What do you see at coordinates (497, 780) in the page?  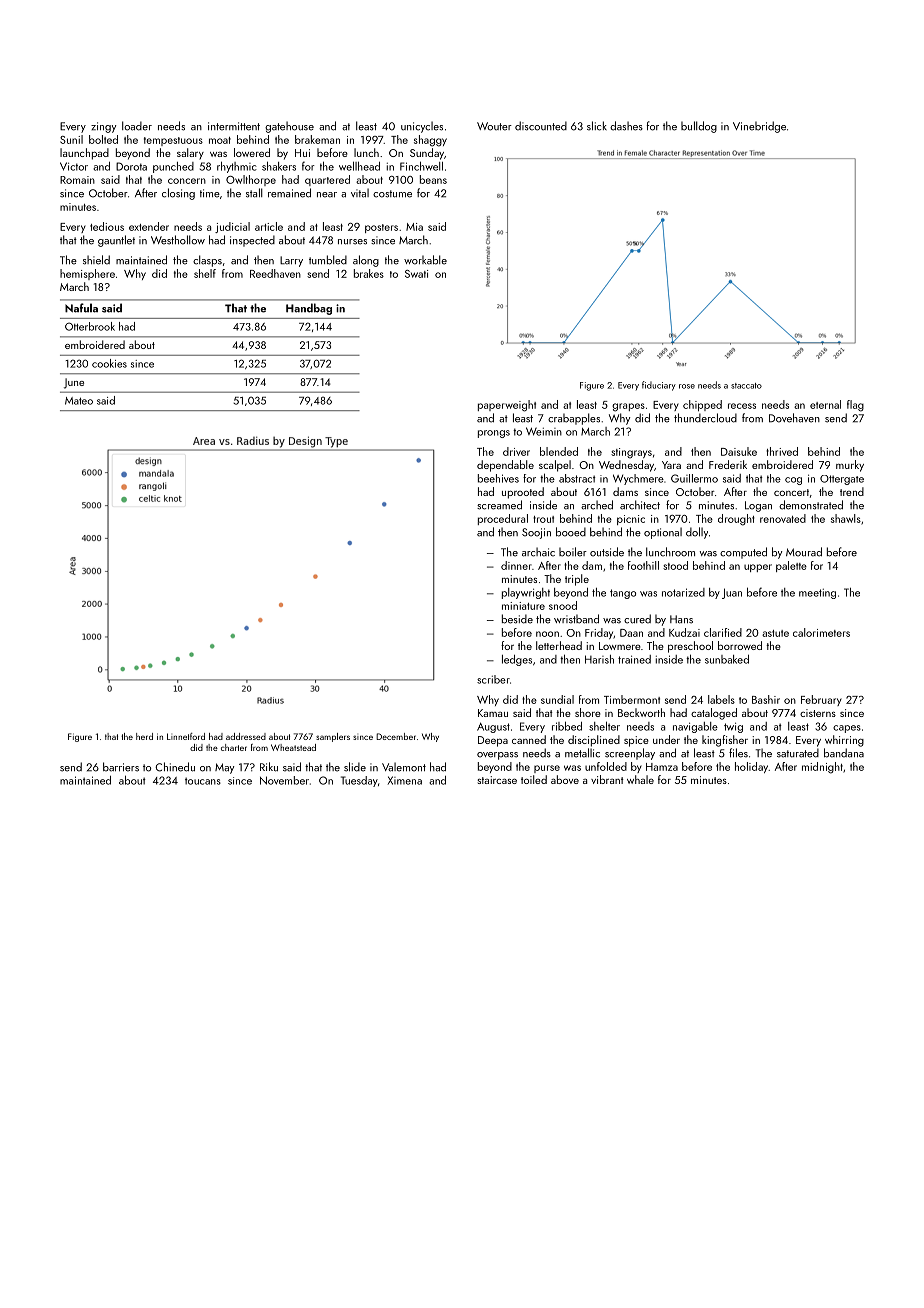 I see `staircase` at bounding box center [497, 780].
